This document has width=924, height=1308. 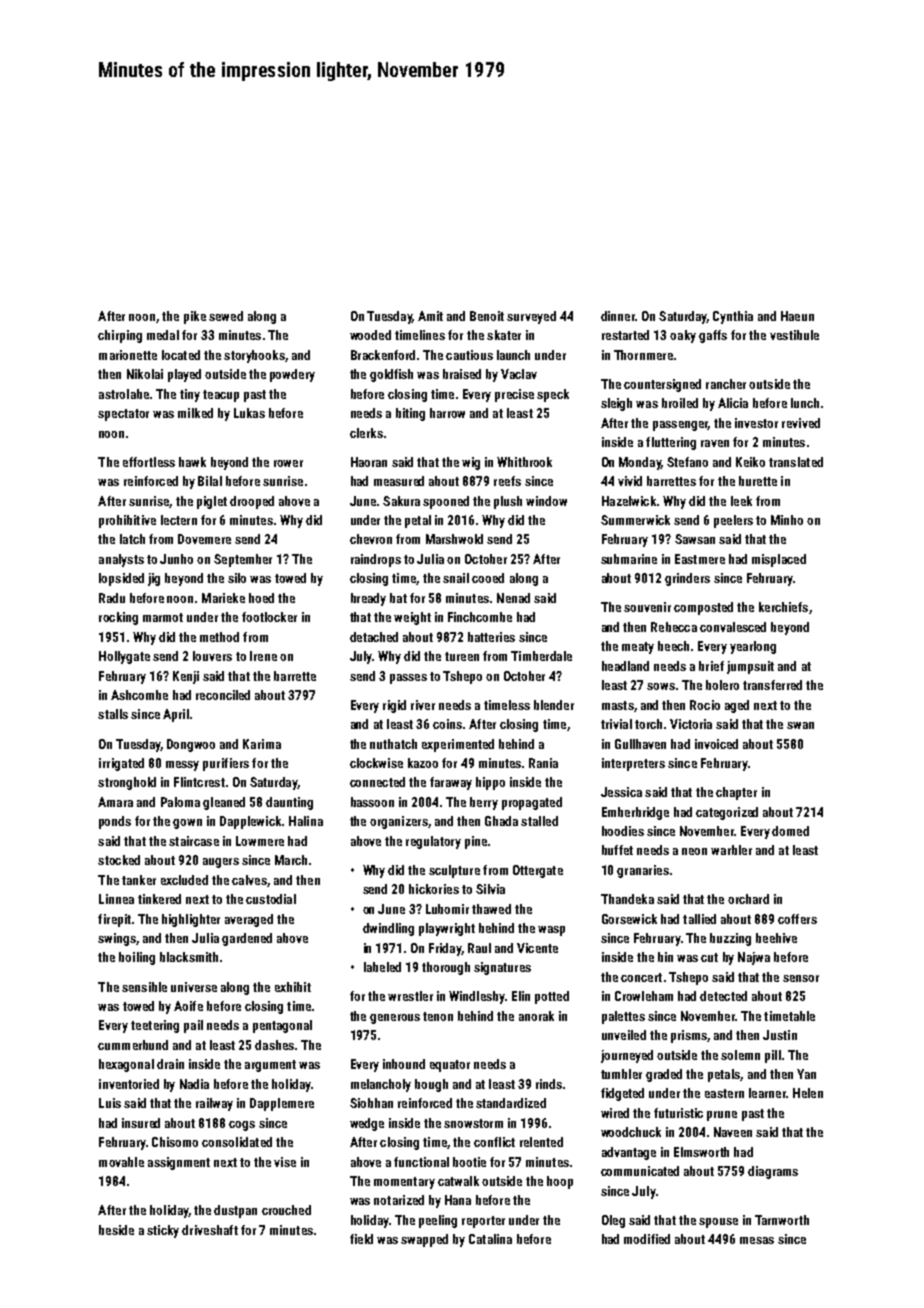 What do you see at coordinates (514, 395) in the document?
I see `precise` at bounding box center [514, 395].
